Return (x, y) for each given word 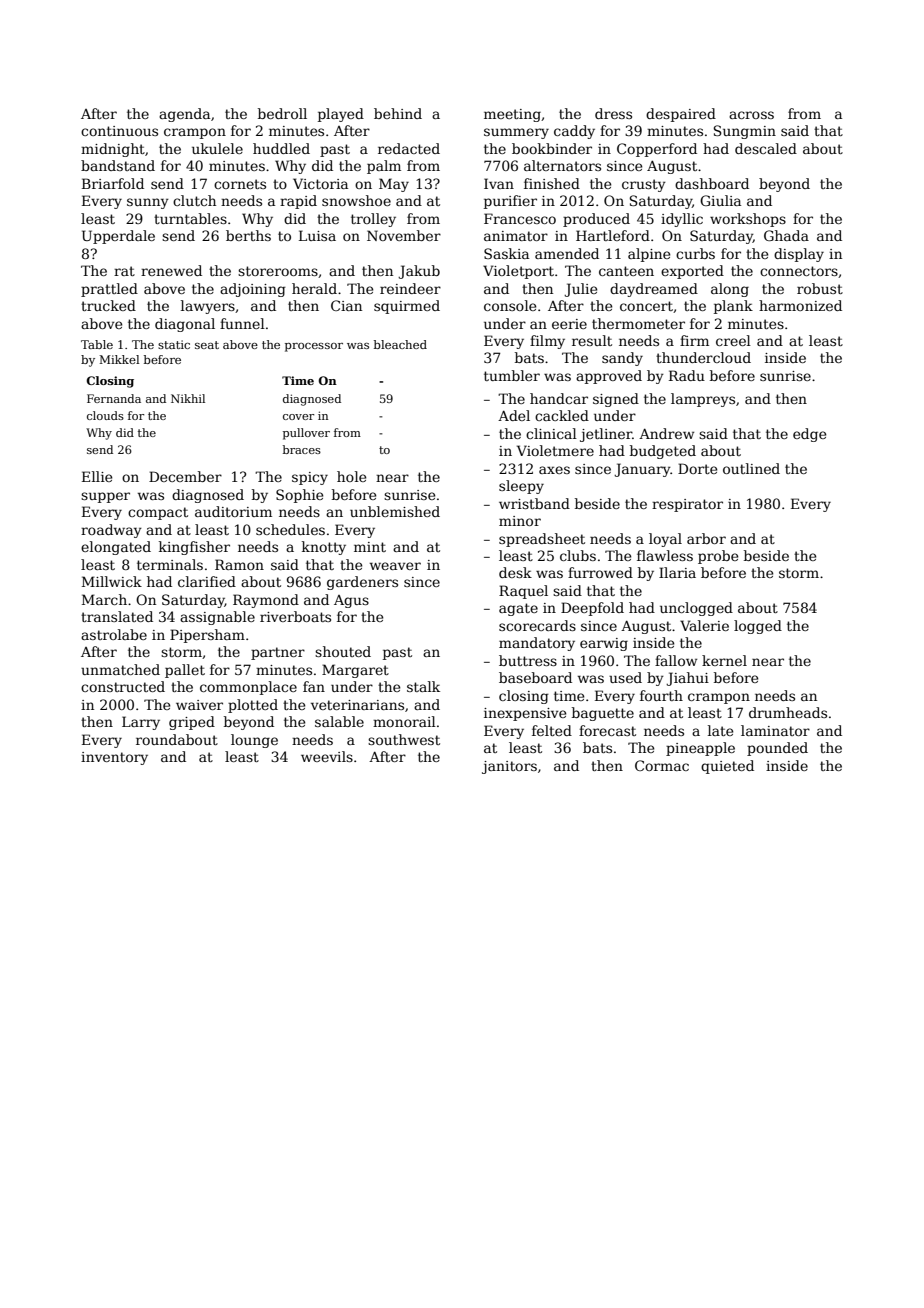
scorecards (537, 625)
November (404, 235)
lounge (254, 741)
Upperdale (118, 237)
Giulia (720, 200)
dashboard (712, 183)
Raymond (266, 601)
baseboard (535, 677)
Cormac (662, 765)
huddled (281, 148)
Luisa (317, 235)
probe (718, 557)
